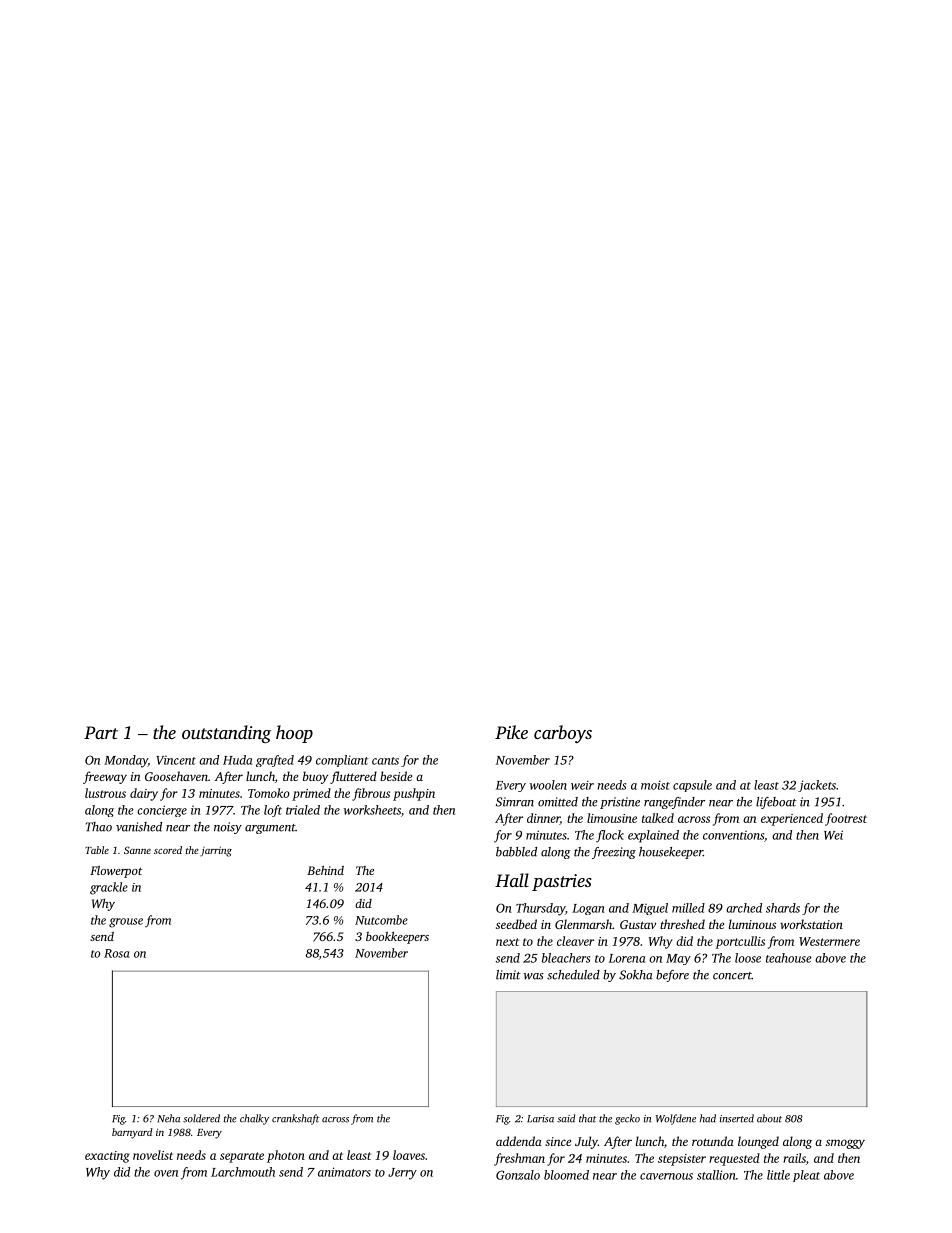 This page has width=952, height=1233. I want to click on Behind, so click(325, 870).
